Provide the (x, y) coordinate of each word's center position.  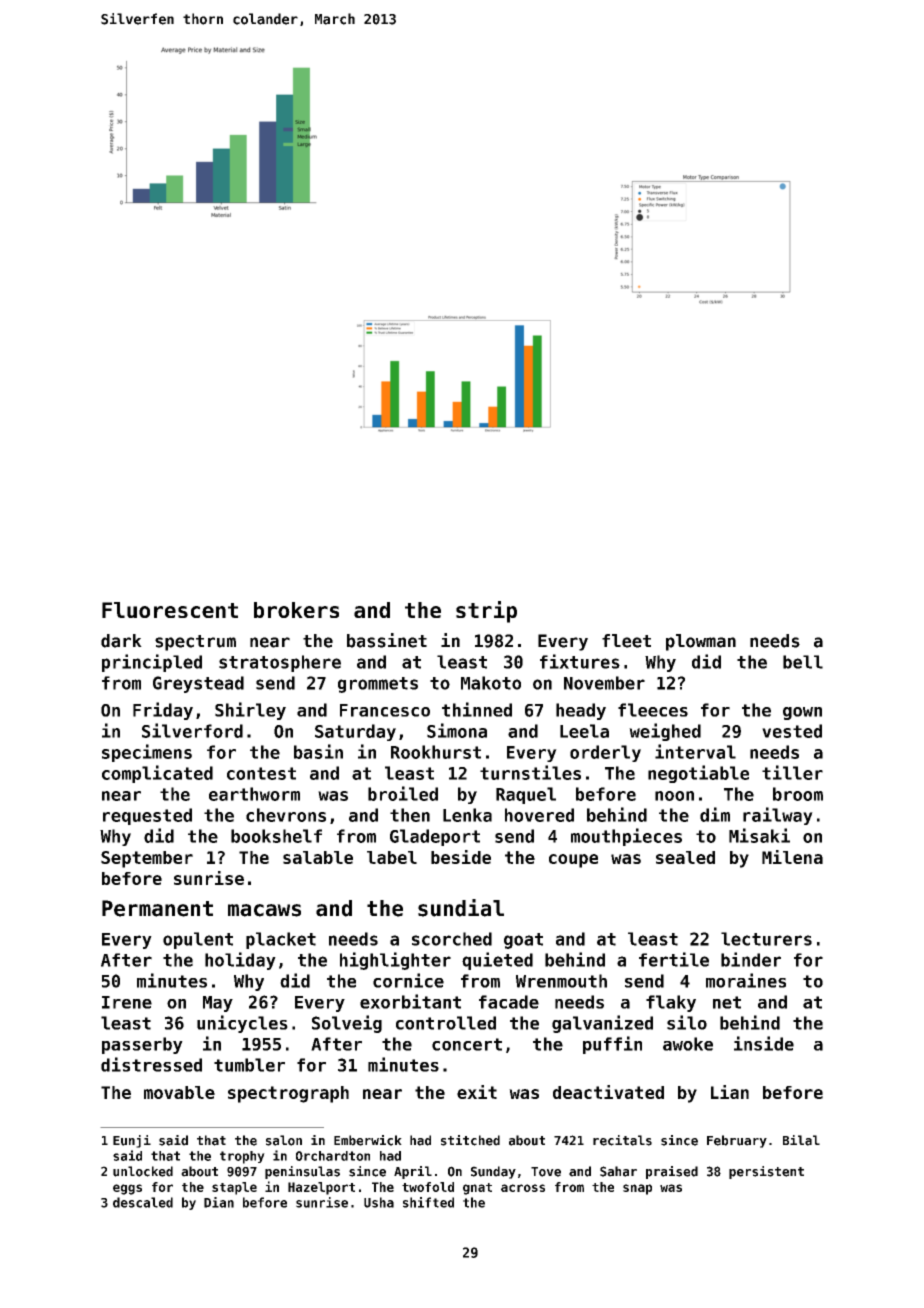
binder (751, 959)
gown (802, 713)
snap (637, 1189)
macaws (264, 910)
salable (318, 857)
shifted (428, 1202)
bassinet (387, 640)
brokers (296, 610)
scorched (452, 939)
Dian (219, 1202)
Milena (792, 857)
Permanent (157, 908)
